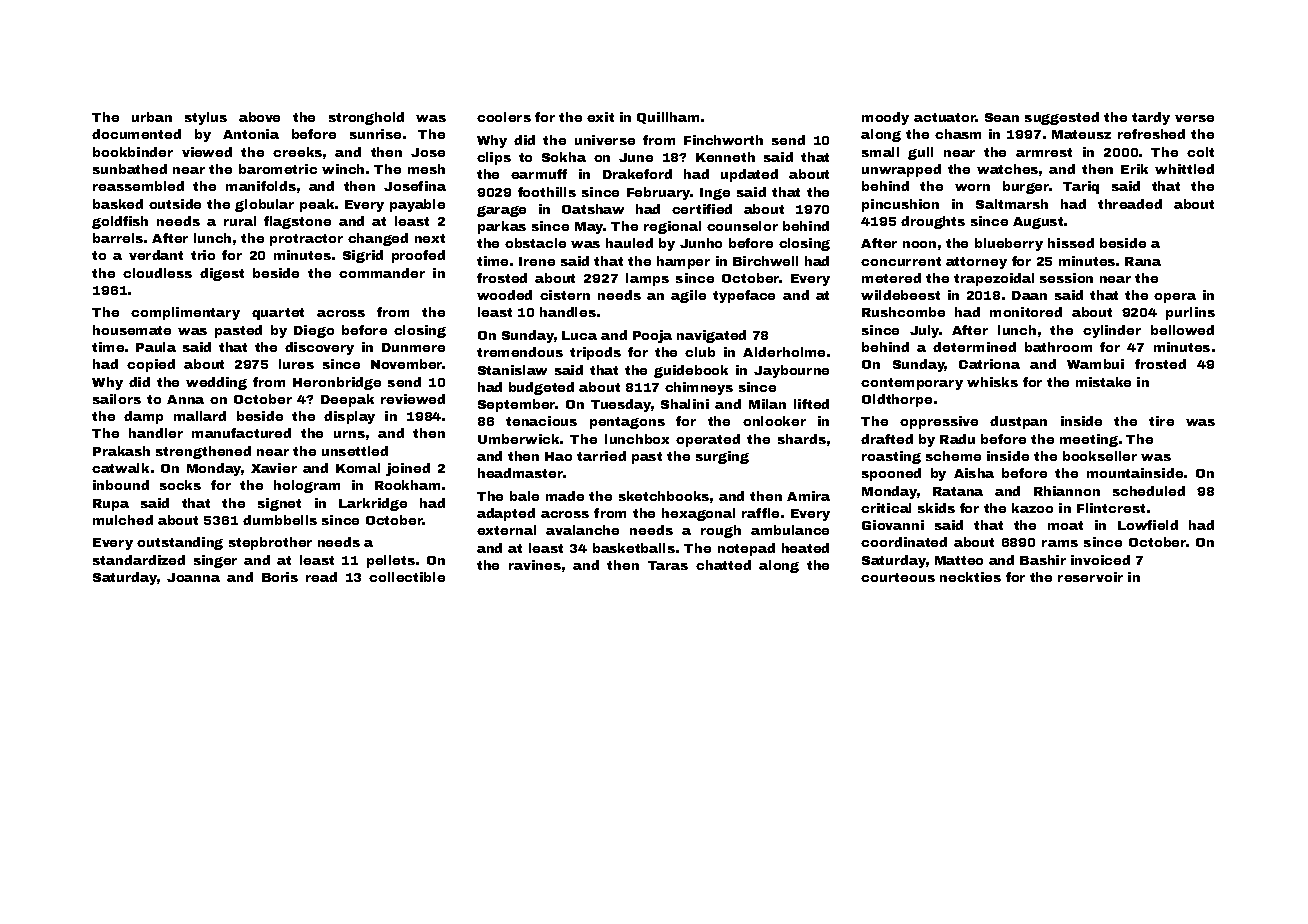  I want to click on August, so click(1038, 223).
